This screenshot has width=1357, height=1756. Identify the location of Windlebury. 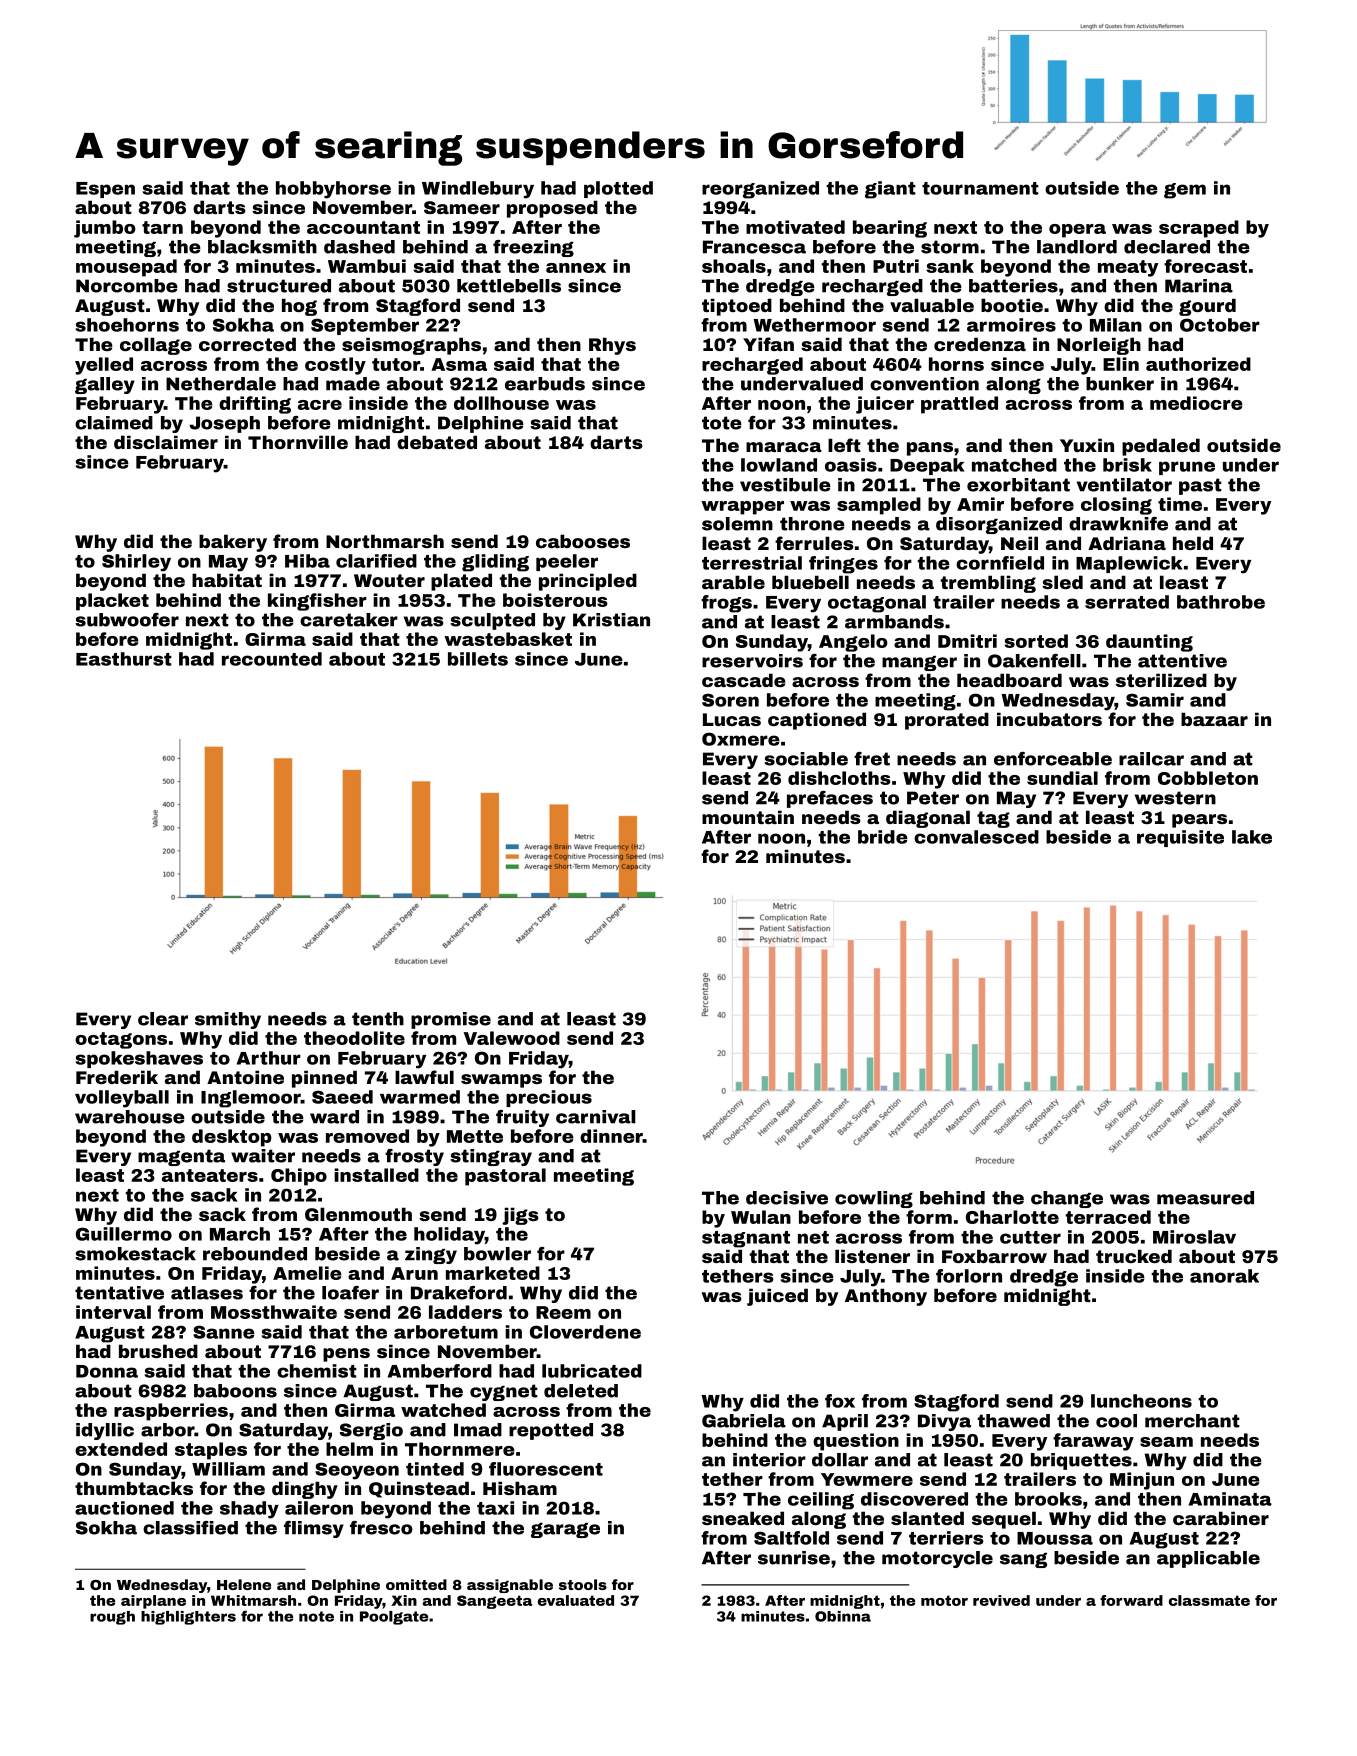
(478, 190).
